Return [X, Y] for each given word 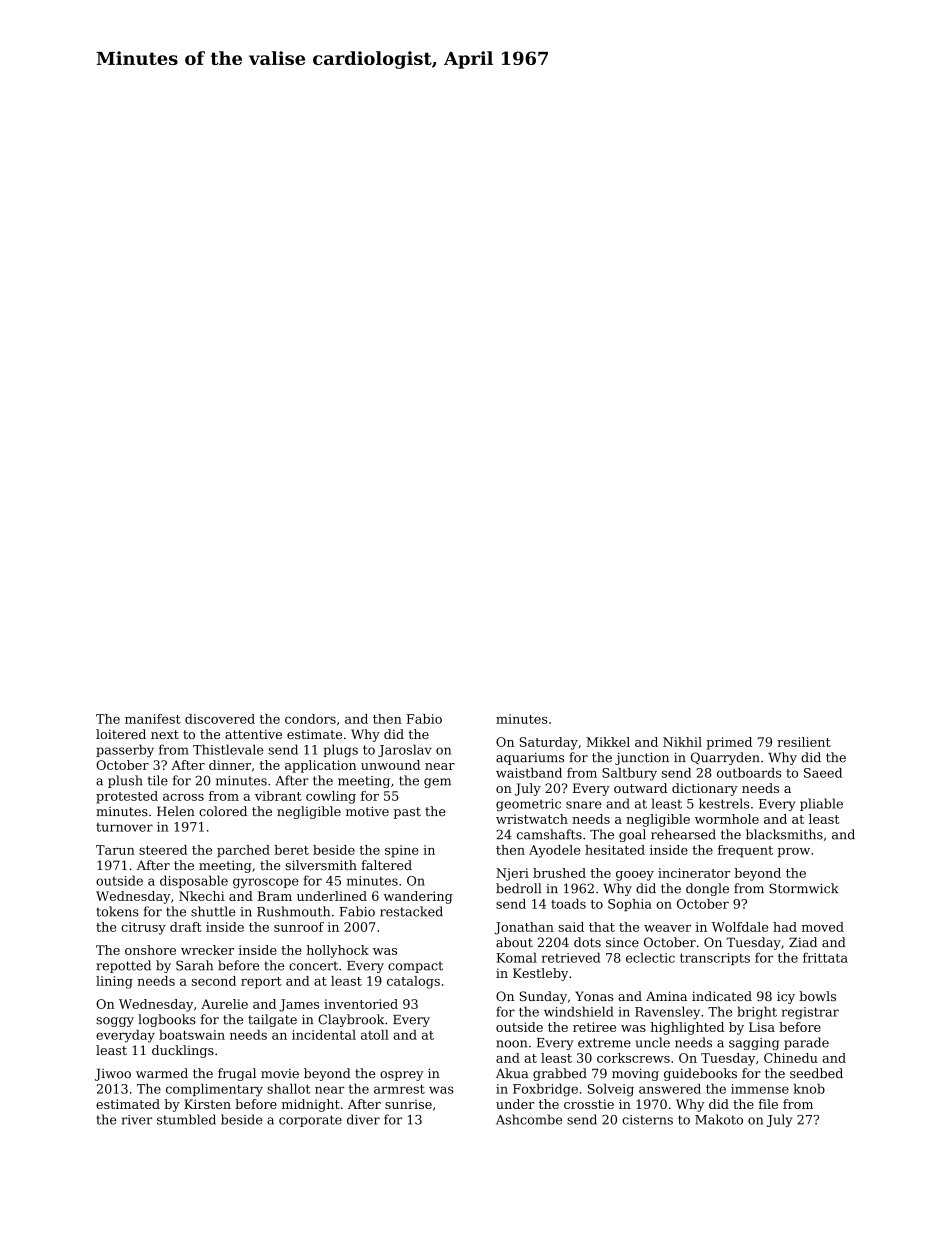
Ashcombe [529, 1119]
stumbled [186, 1119]
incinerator [694, 873]
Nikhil [682, 742]
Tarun [115, 850]
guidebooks [700, 1074]
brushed [559, 873]
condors [310, 719]
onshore [150, 950]
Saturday [549, 743]
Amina [666, 996]
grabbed [560, 1074]
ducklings [183, 1051]
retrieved [571, 957]
